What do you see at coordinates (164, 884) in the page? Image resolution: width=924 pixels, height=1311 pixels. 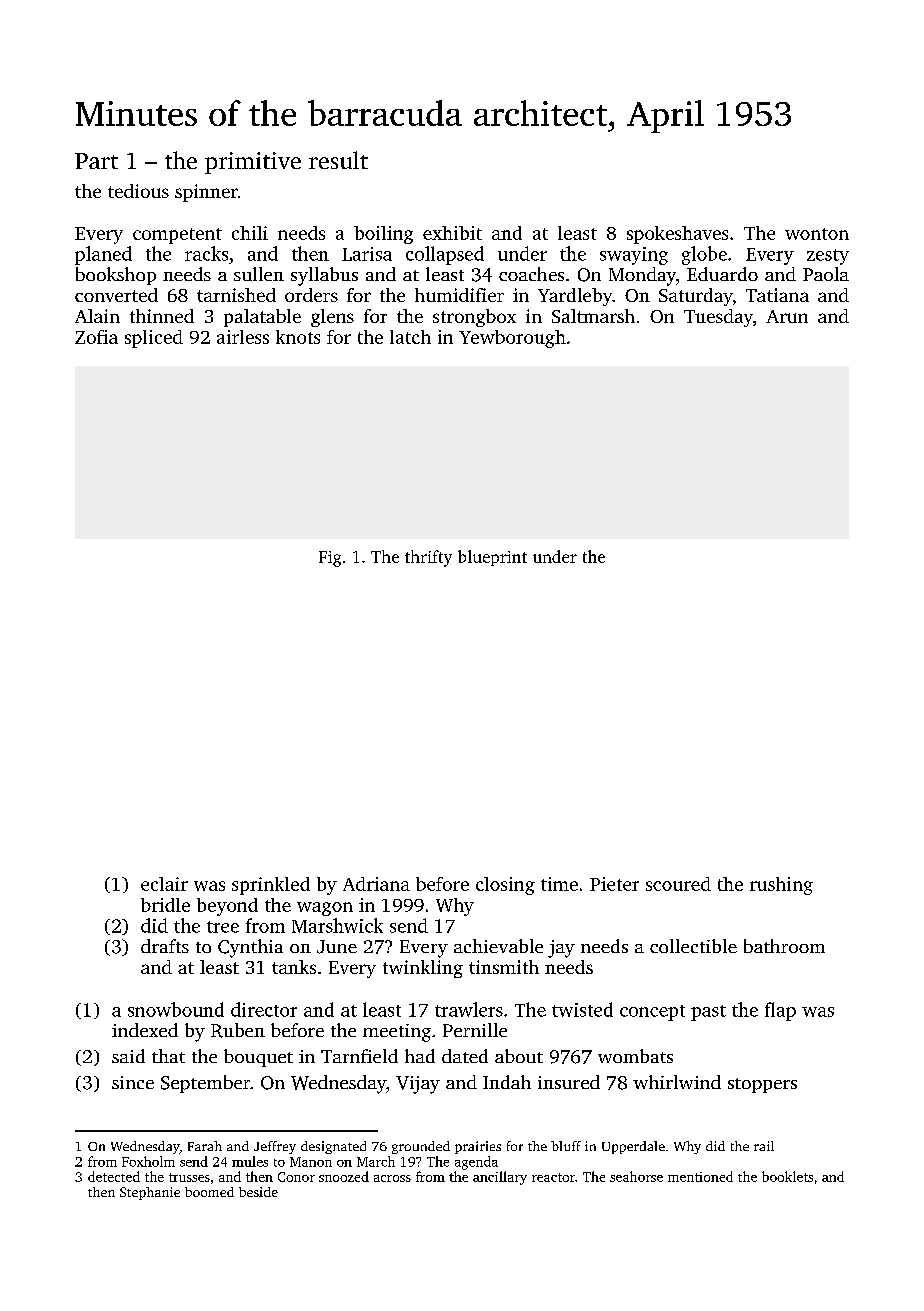 I see `eclair` at bounding box center [164, 884].
